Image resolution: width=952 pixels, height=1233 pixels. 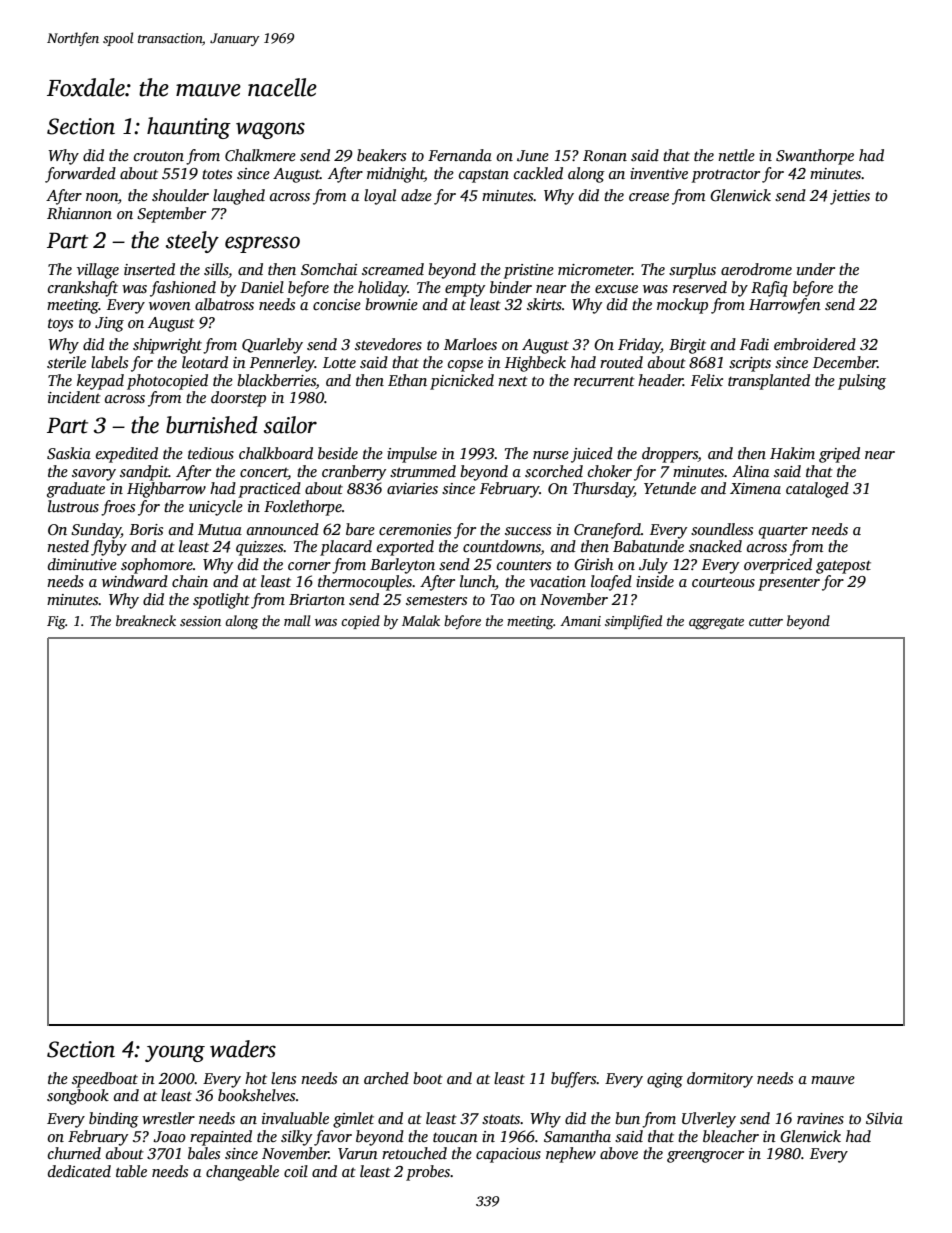 I want to click on dormitory, so click(x=720, y=1080).
